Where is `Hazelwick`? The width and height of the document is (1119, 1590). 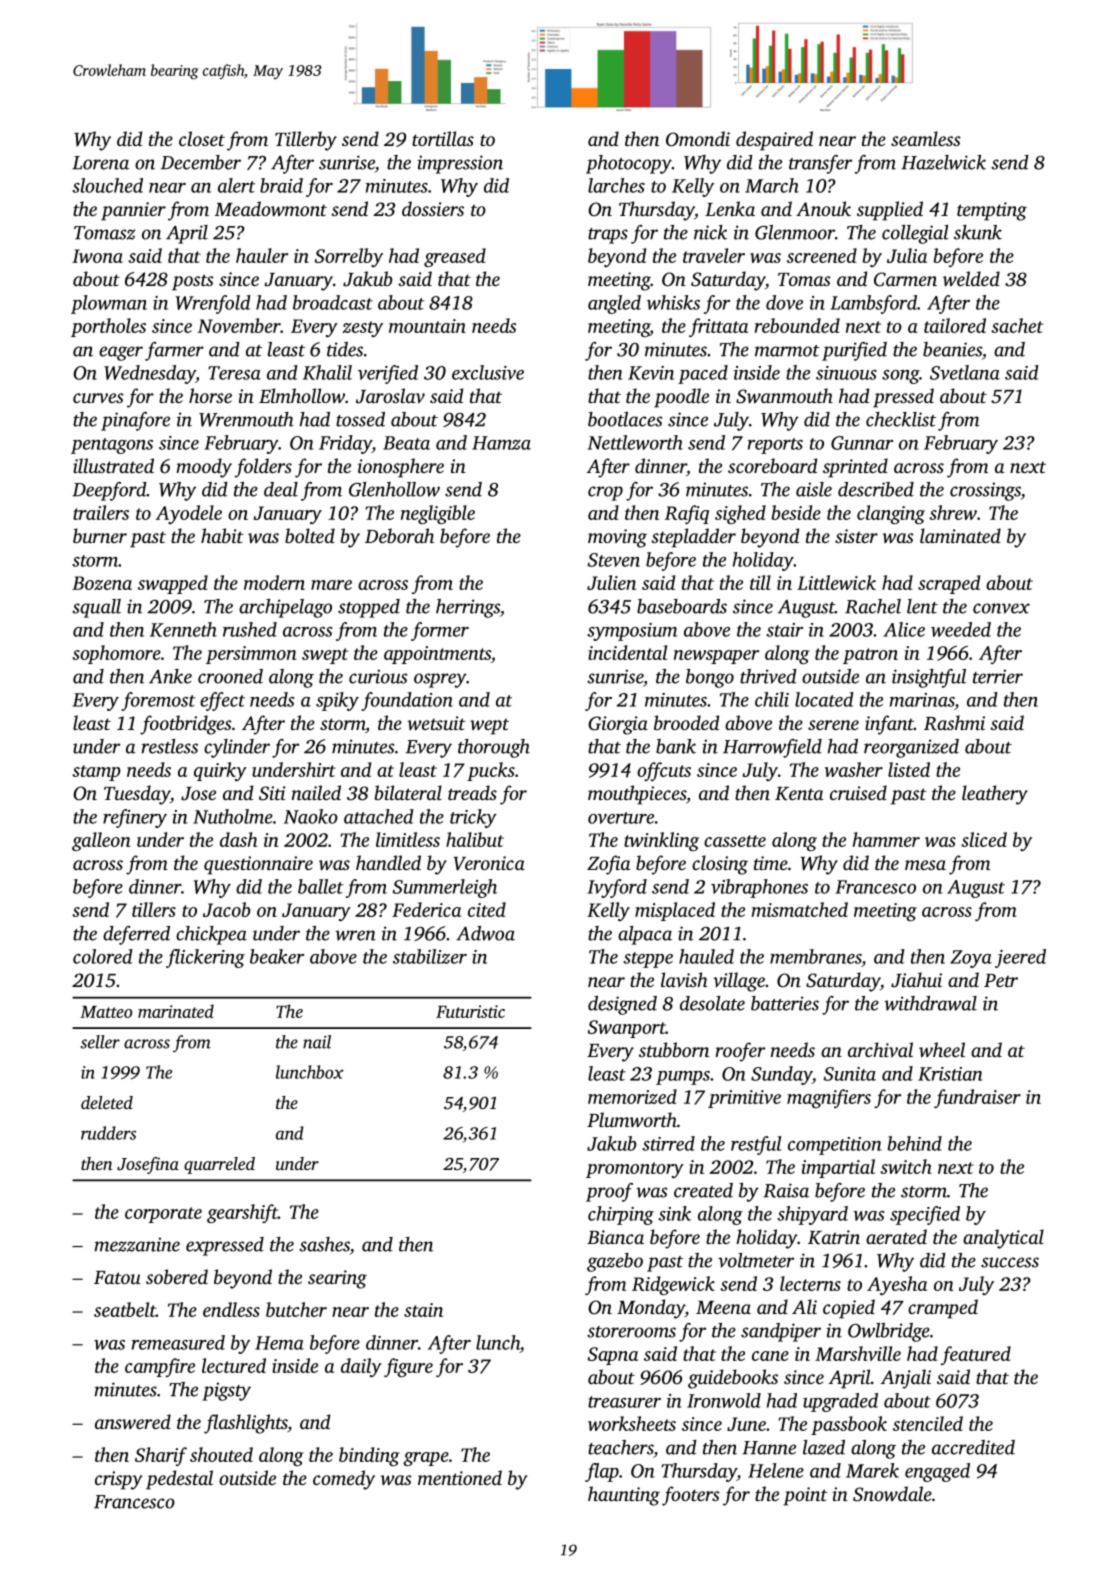 Hazelwick is located at coordinates (943, 162).
